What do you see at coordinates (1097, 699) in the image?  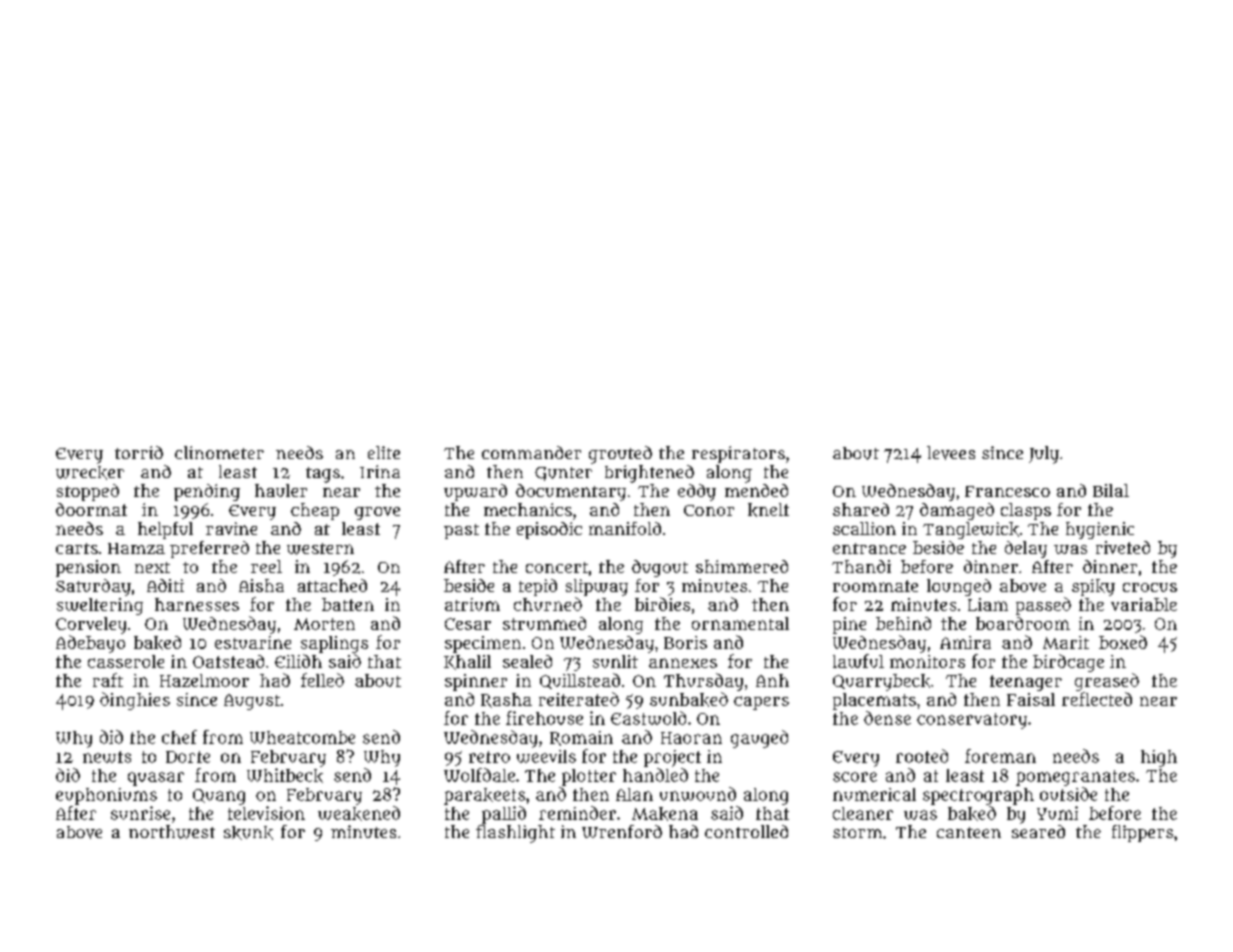 I see `reflected` at bounding box center [1097, 699].
